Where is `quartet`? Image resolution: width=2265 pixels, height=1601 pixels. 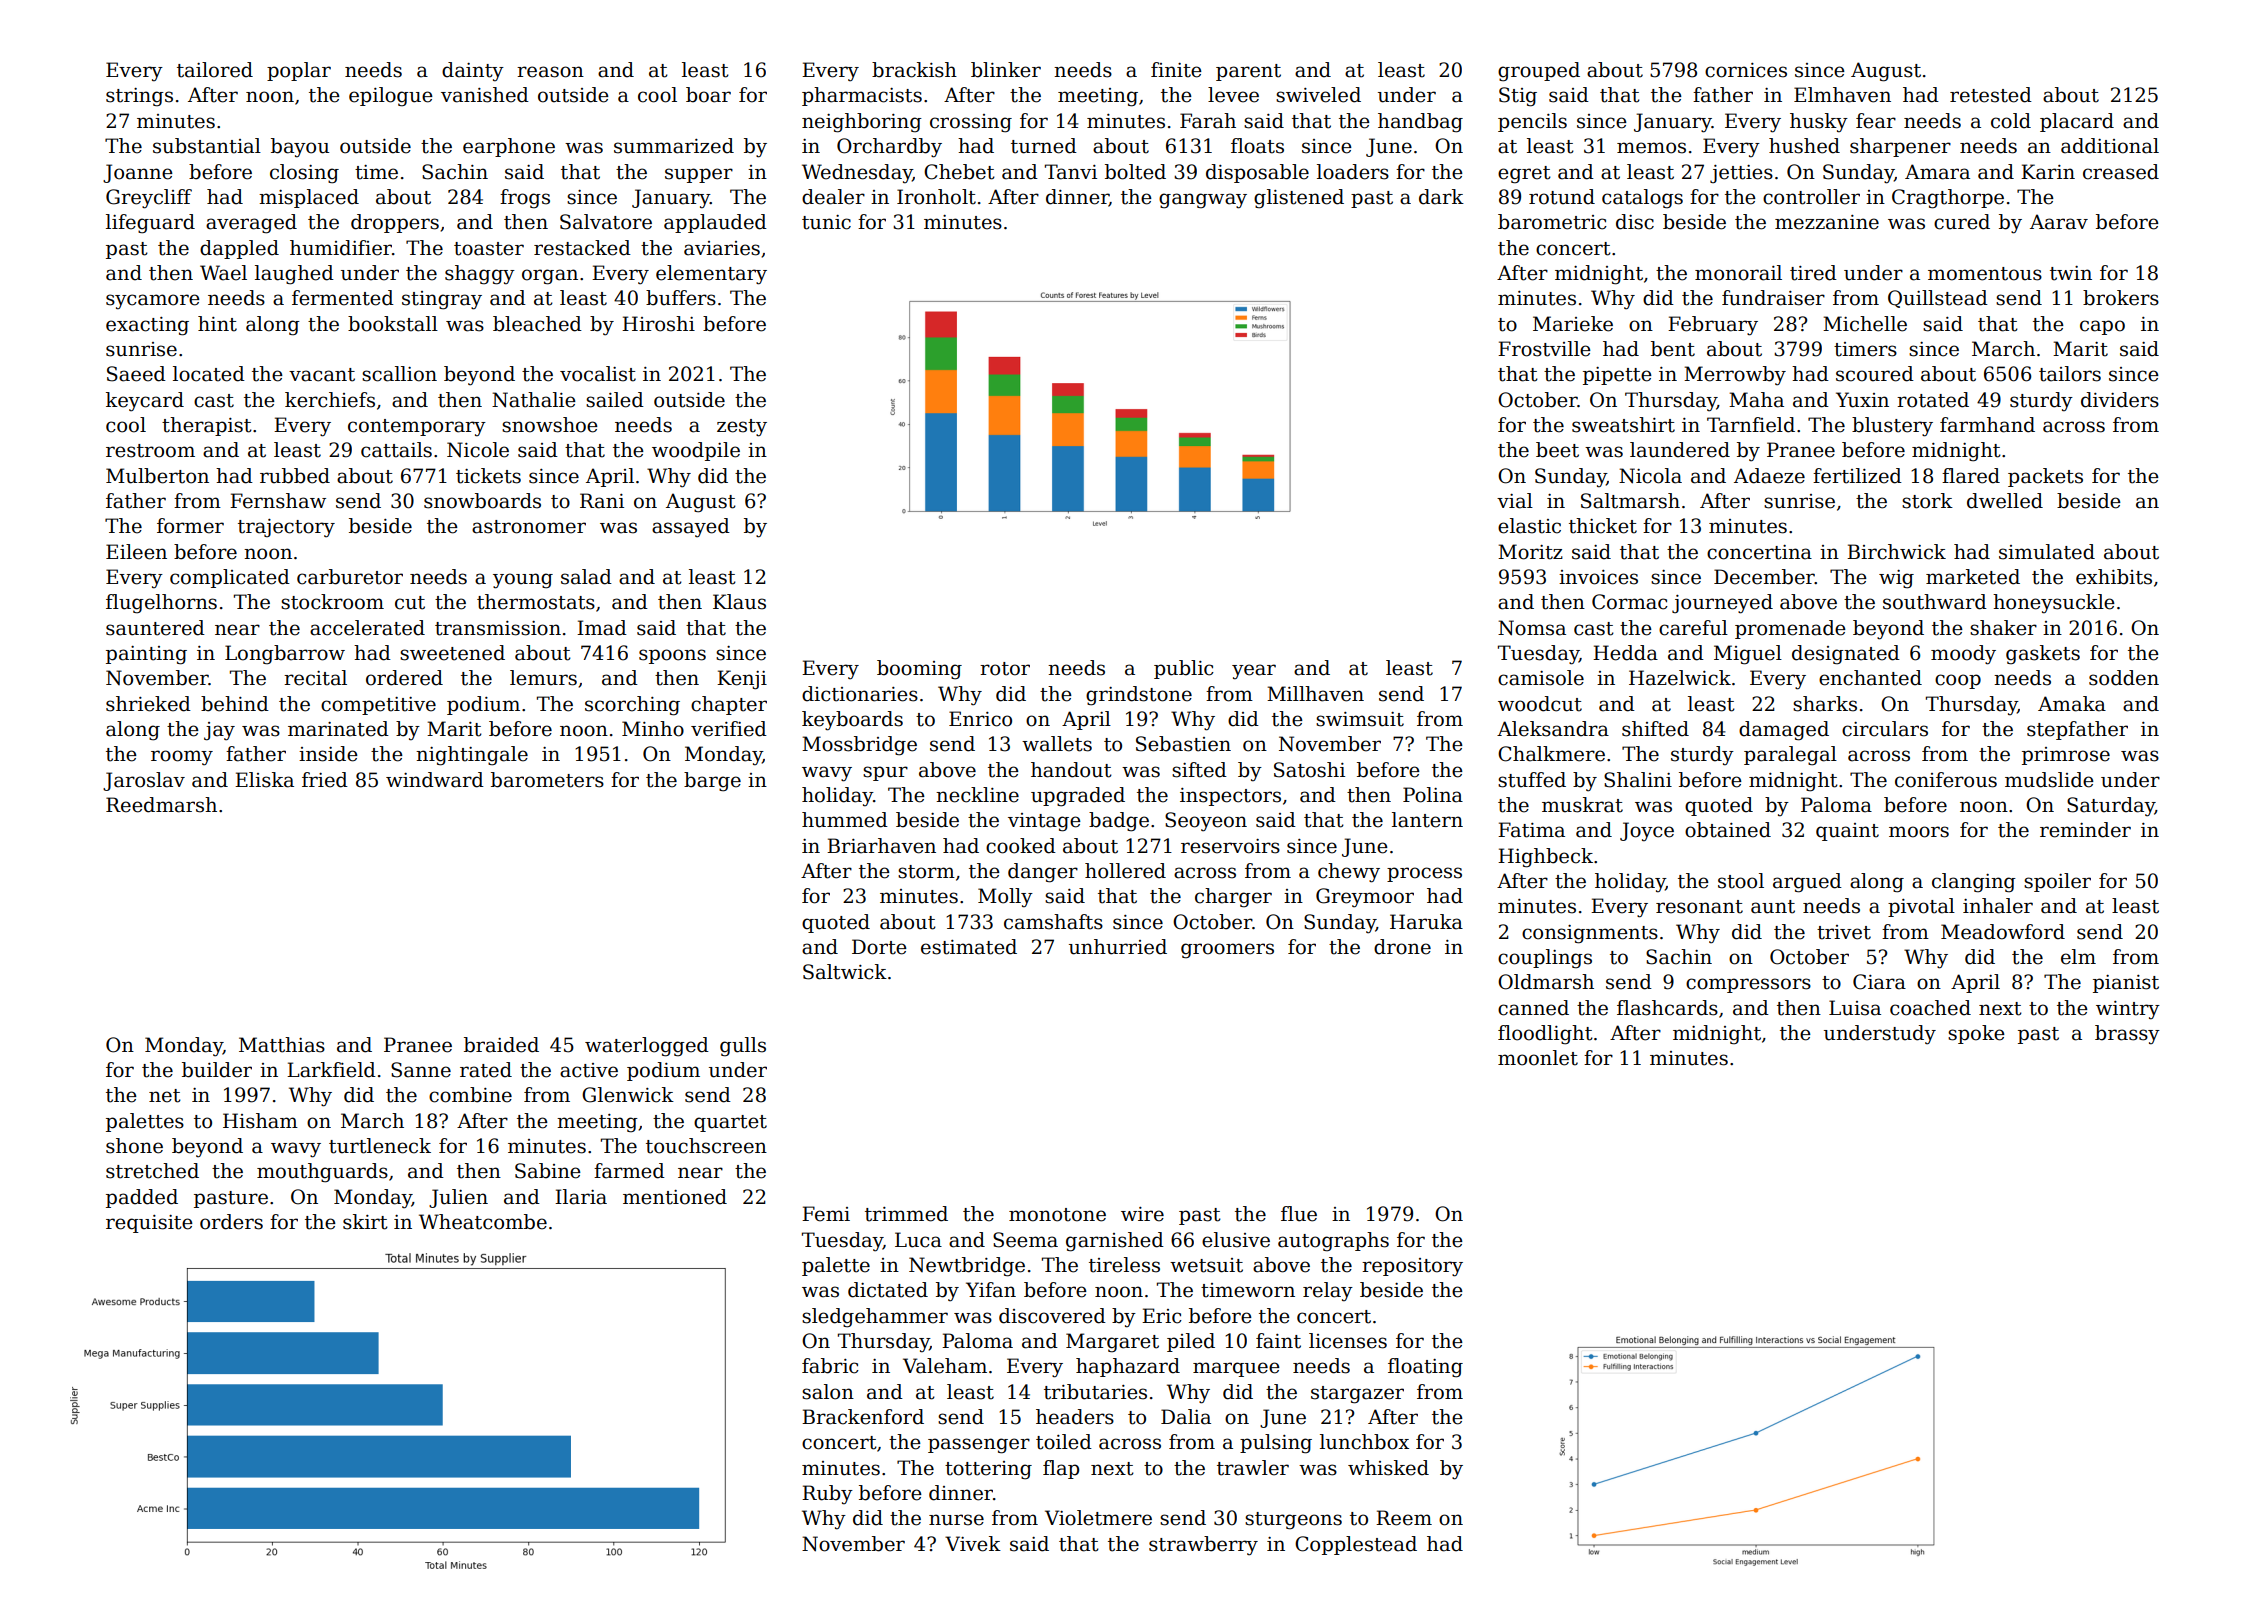 quartet is located at coordinates (730, 1123).
